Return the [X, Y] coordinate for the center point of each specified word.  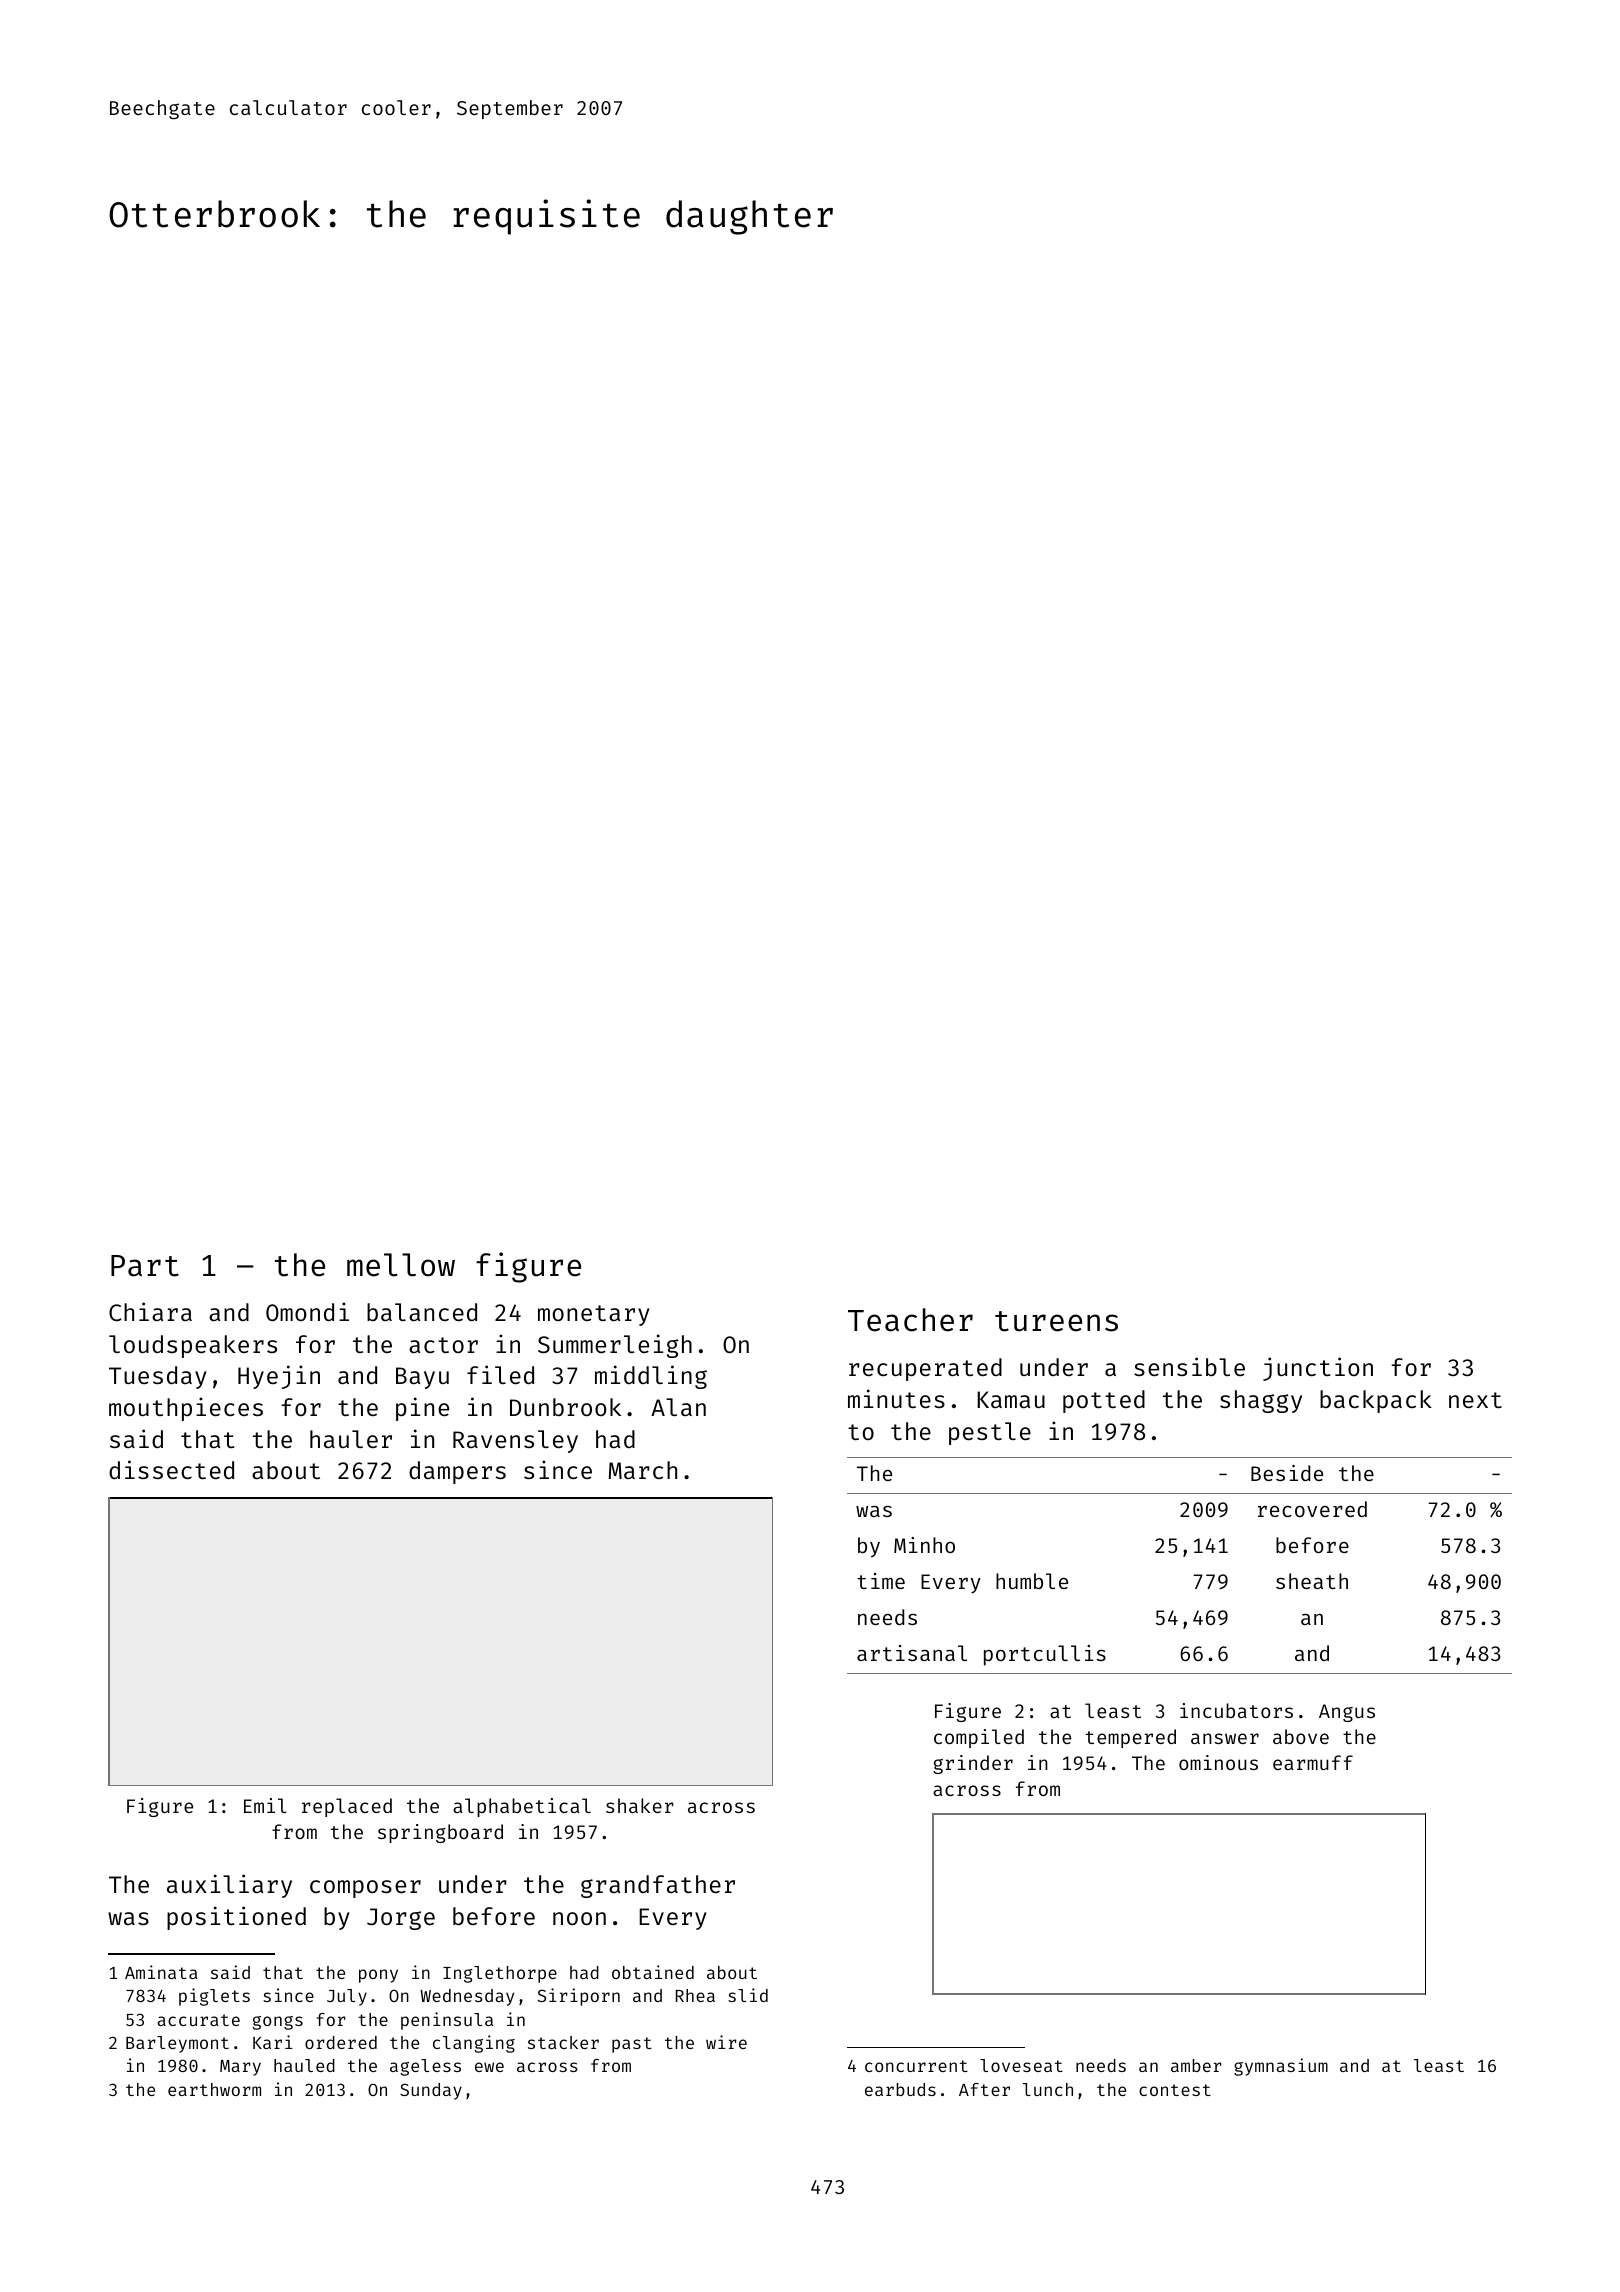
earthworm [214, 2089]
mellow [401, 1265]
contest [1175, 2090]
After [984, 2089]
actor [443, 1345]
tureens [1056, 1321]
